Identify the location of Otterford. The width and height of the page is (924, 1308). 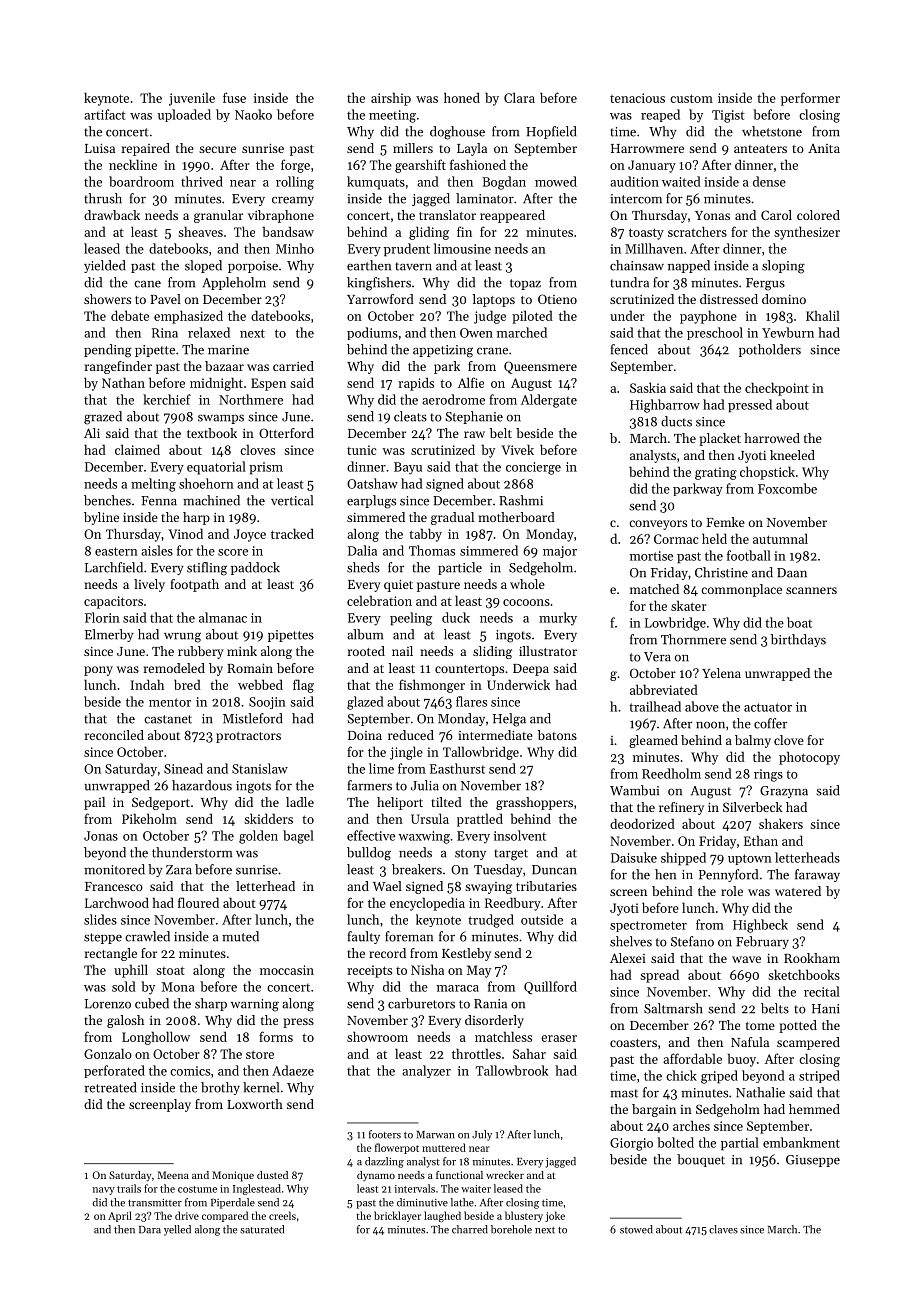
(286, 433).
